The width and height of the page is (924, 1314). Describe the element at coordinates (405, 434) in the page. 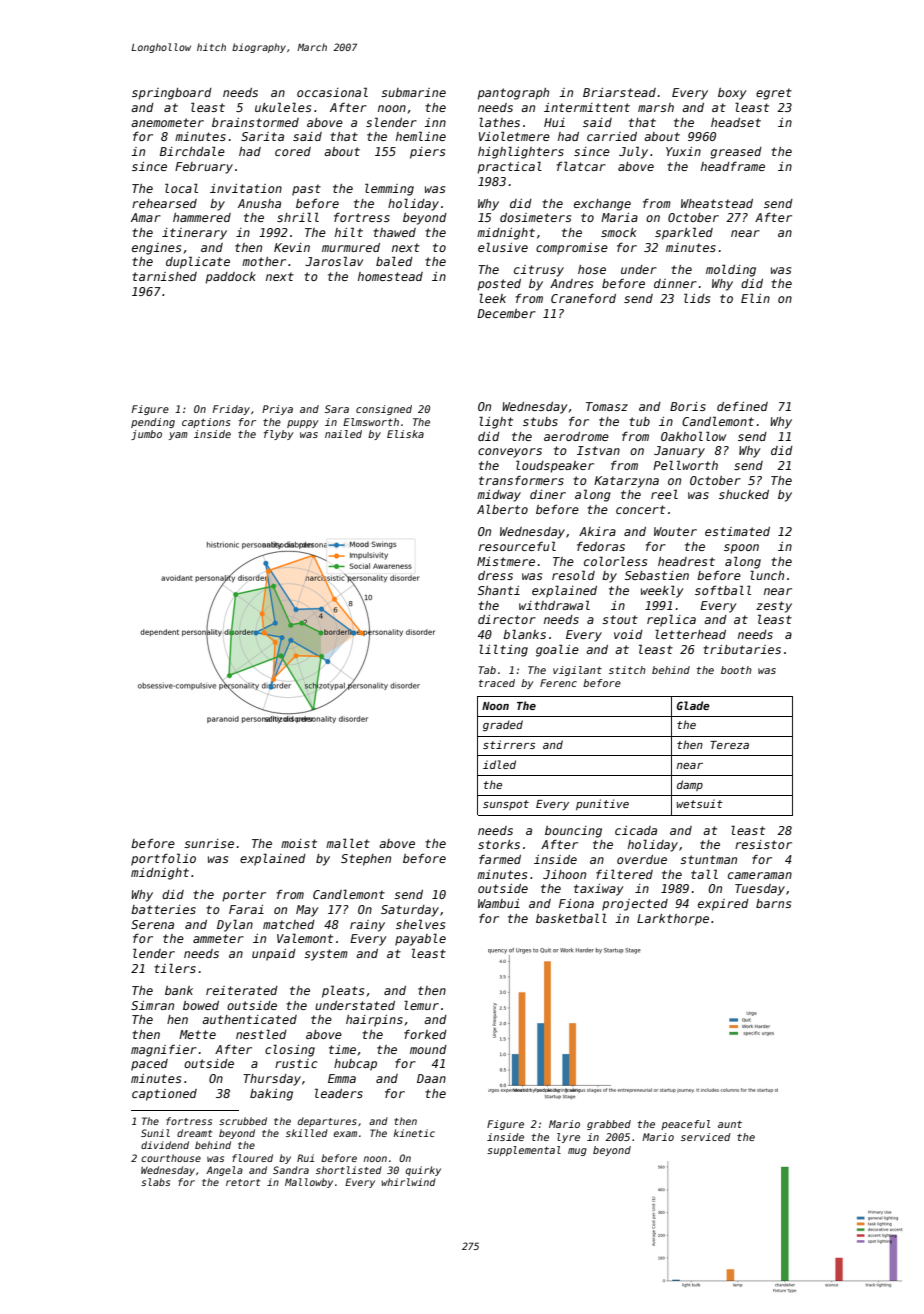

I see `Eliska` at that location.
